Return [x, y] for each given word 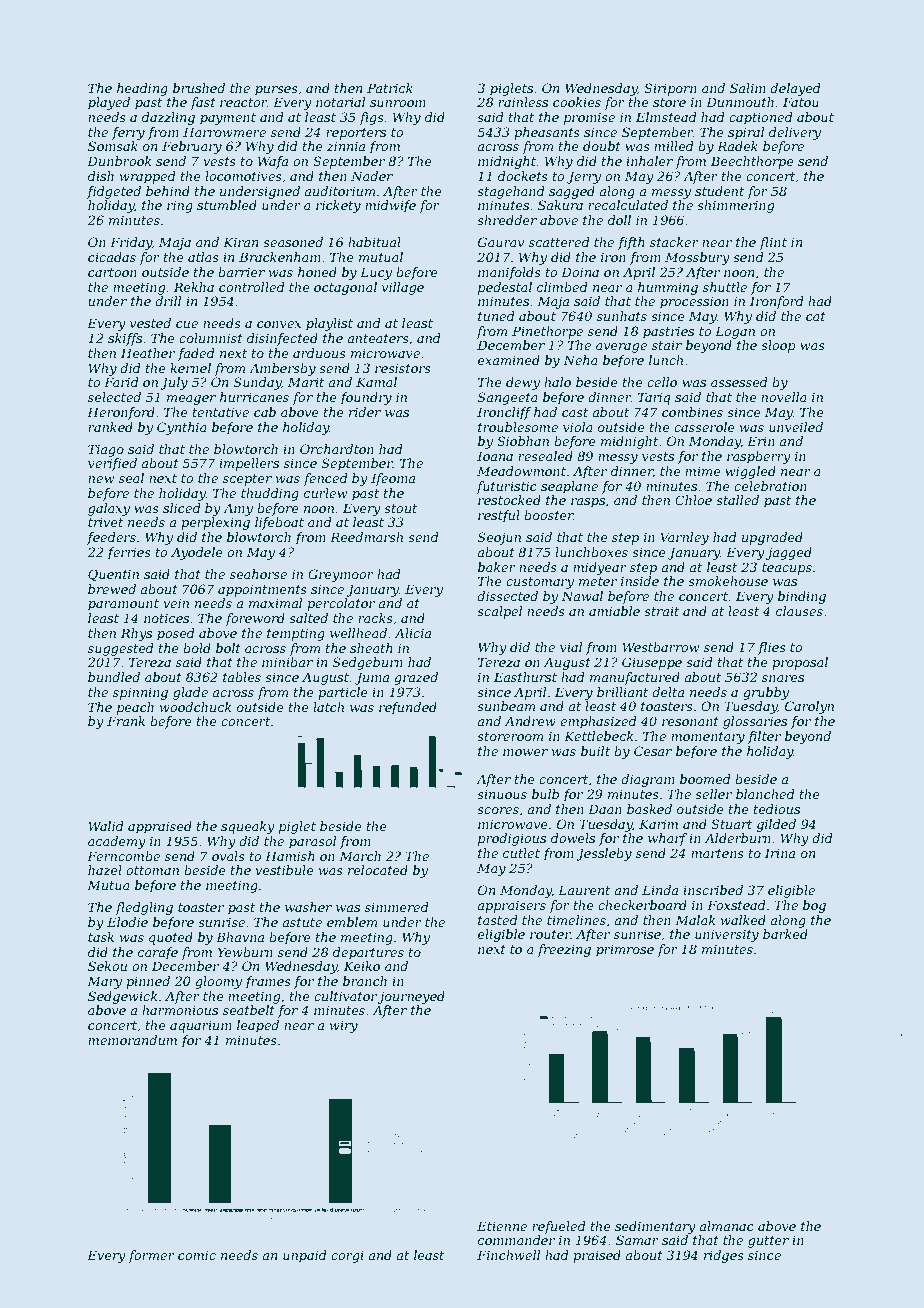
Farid [121, 382]
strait [661, 611]
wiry [344, 1026]
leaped [258, 1026]
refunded [408, 708]
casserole [704, 427]
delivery [795, 133]
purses [276, 91]
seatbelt [249, 1010]
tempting [296, 634]
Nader [372, 176]
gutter [768, 1242]
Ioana [495, 456]
